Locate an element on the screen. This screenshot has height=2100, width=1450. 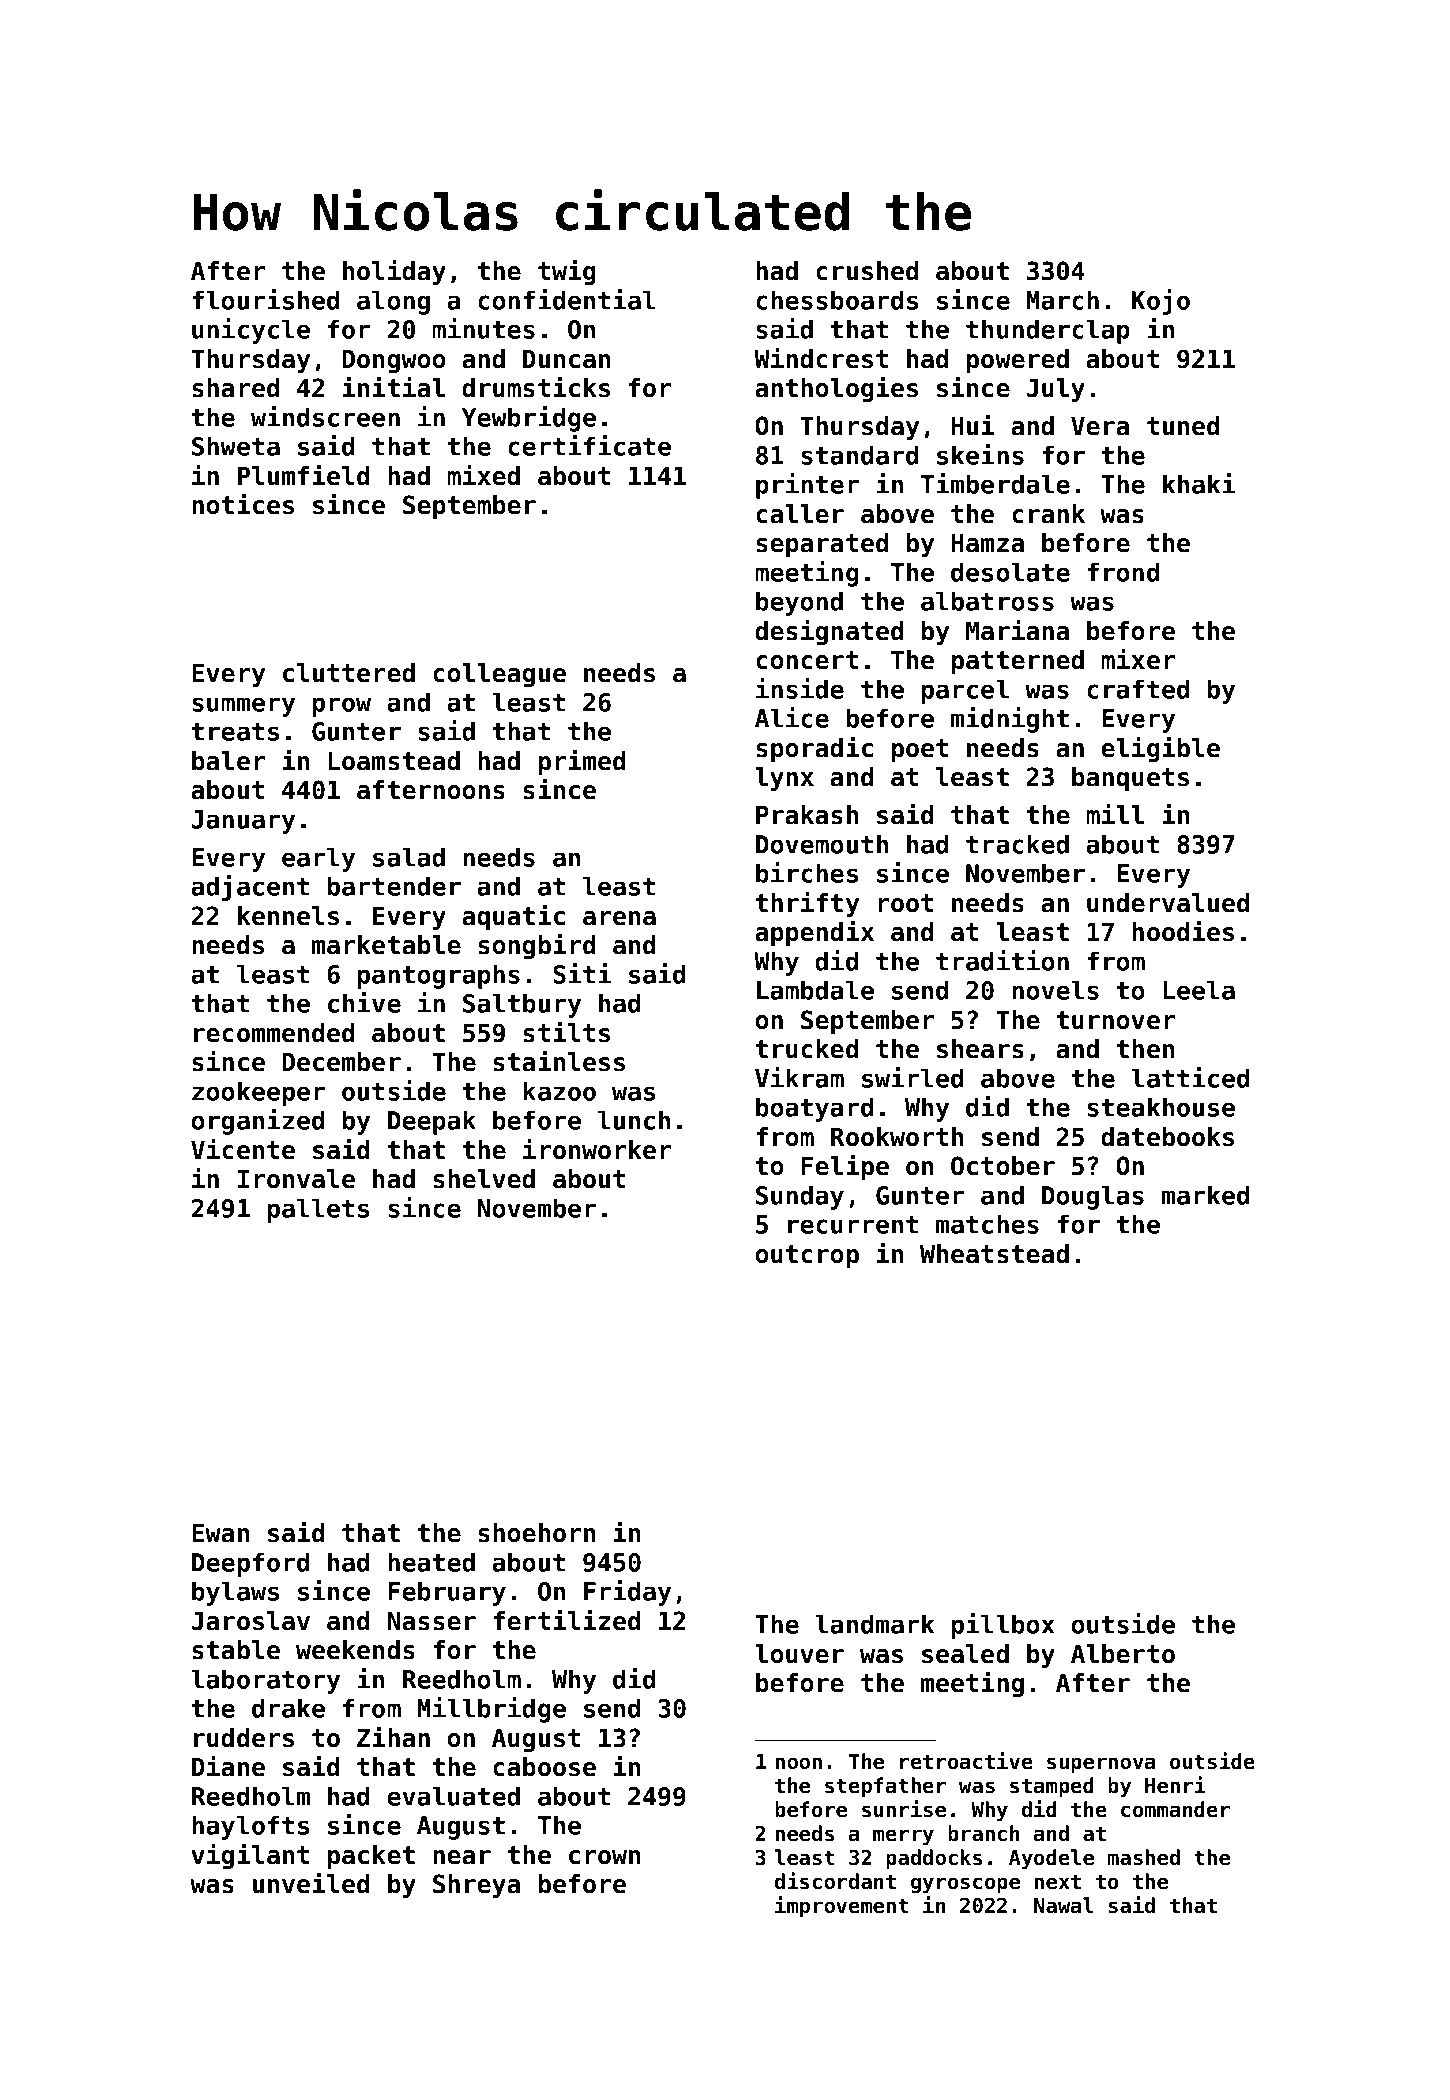
crushed is located at coordinates (867, 271).
